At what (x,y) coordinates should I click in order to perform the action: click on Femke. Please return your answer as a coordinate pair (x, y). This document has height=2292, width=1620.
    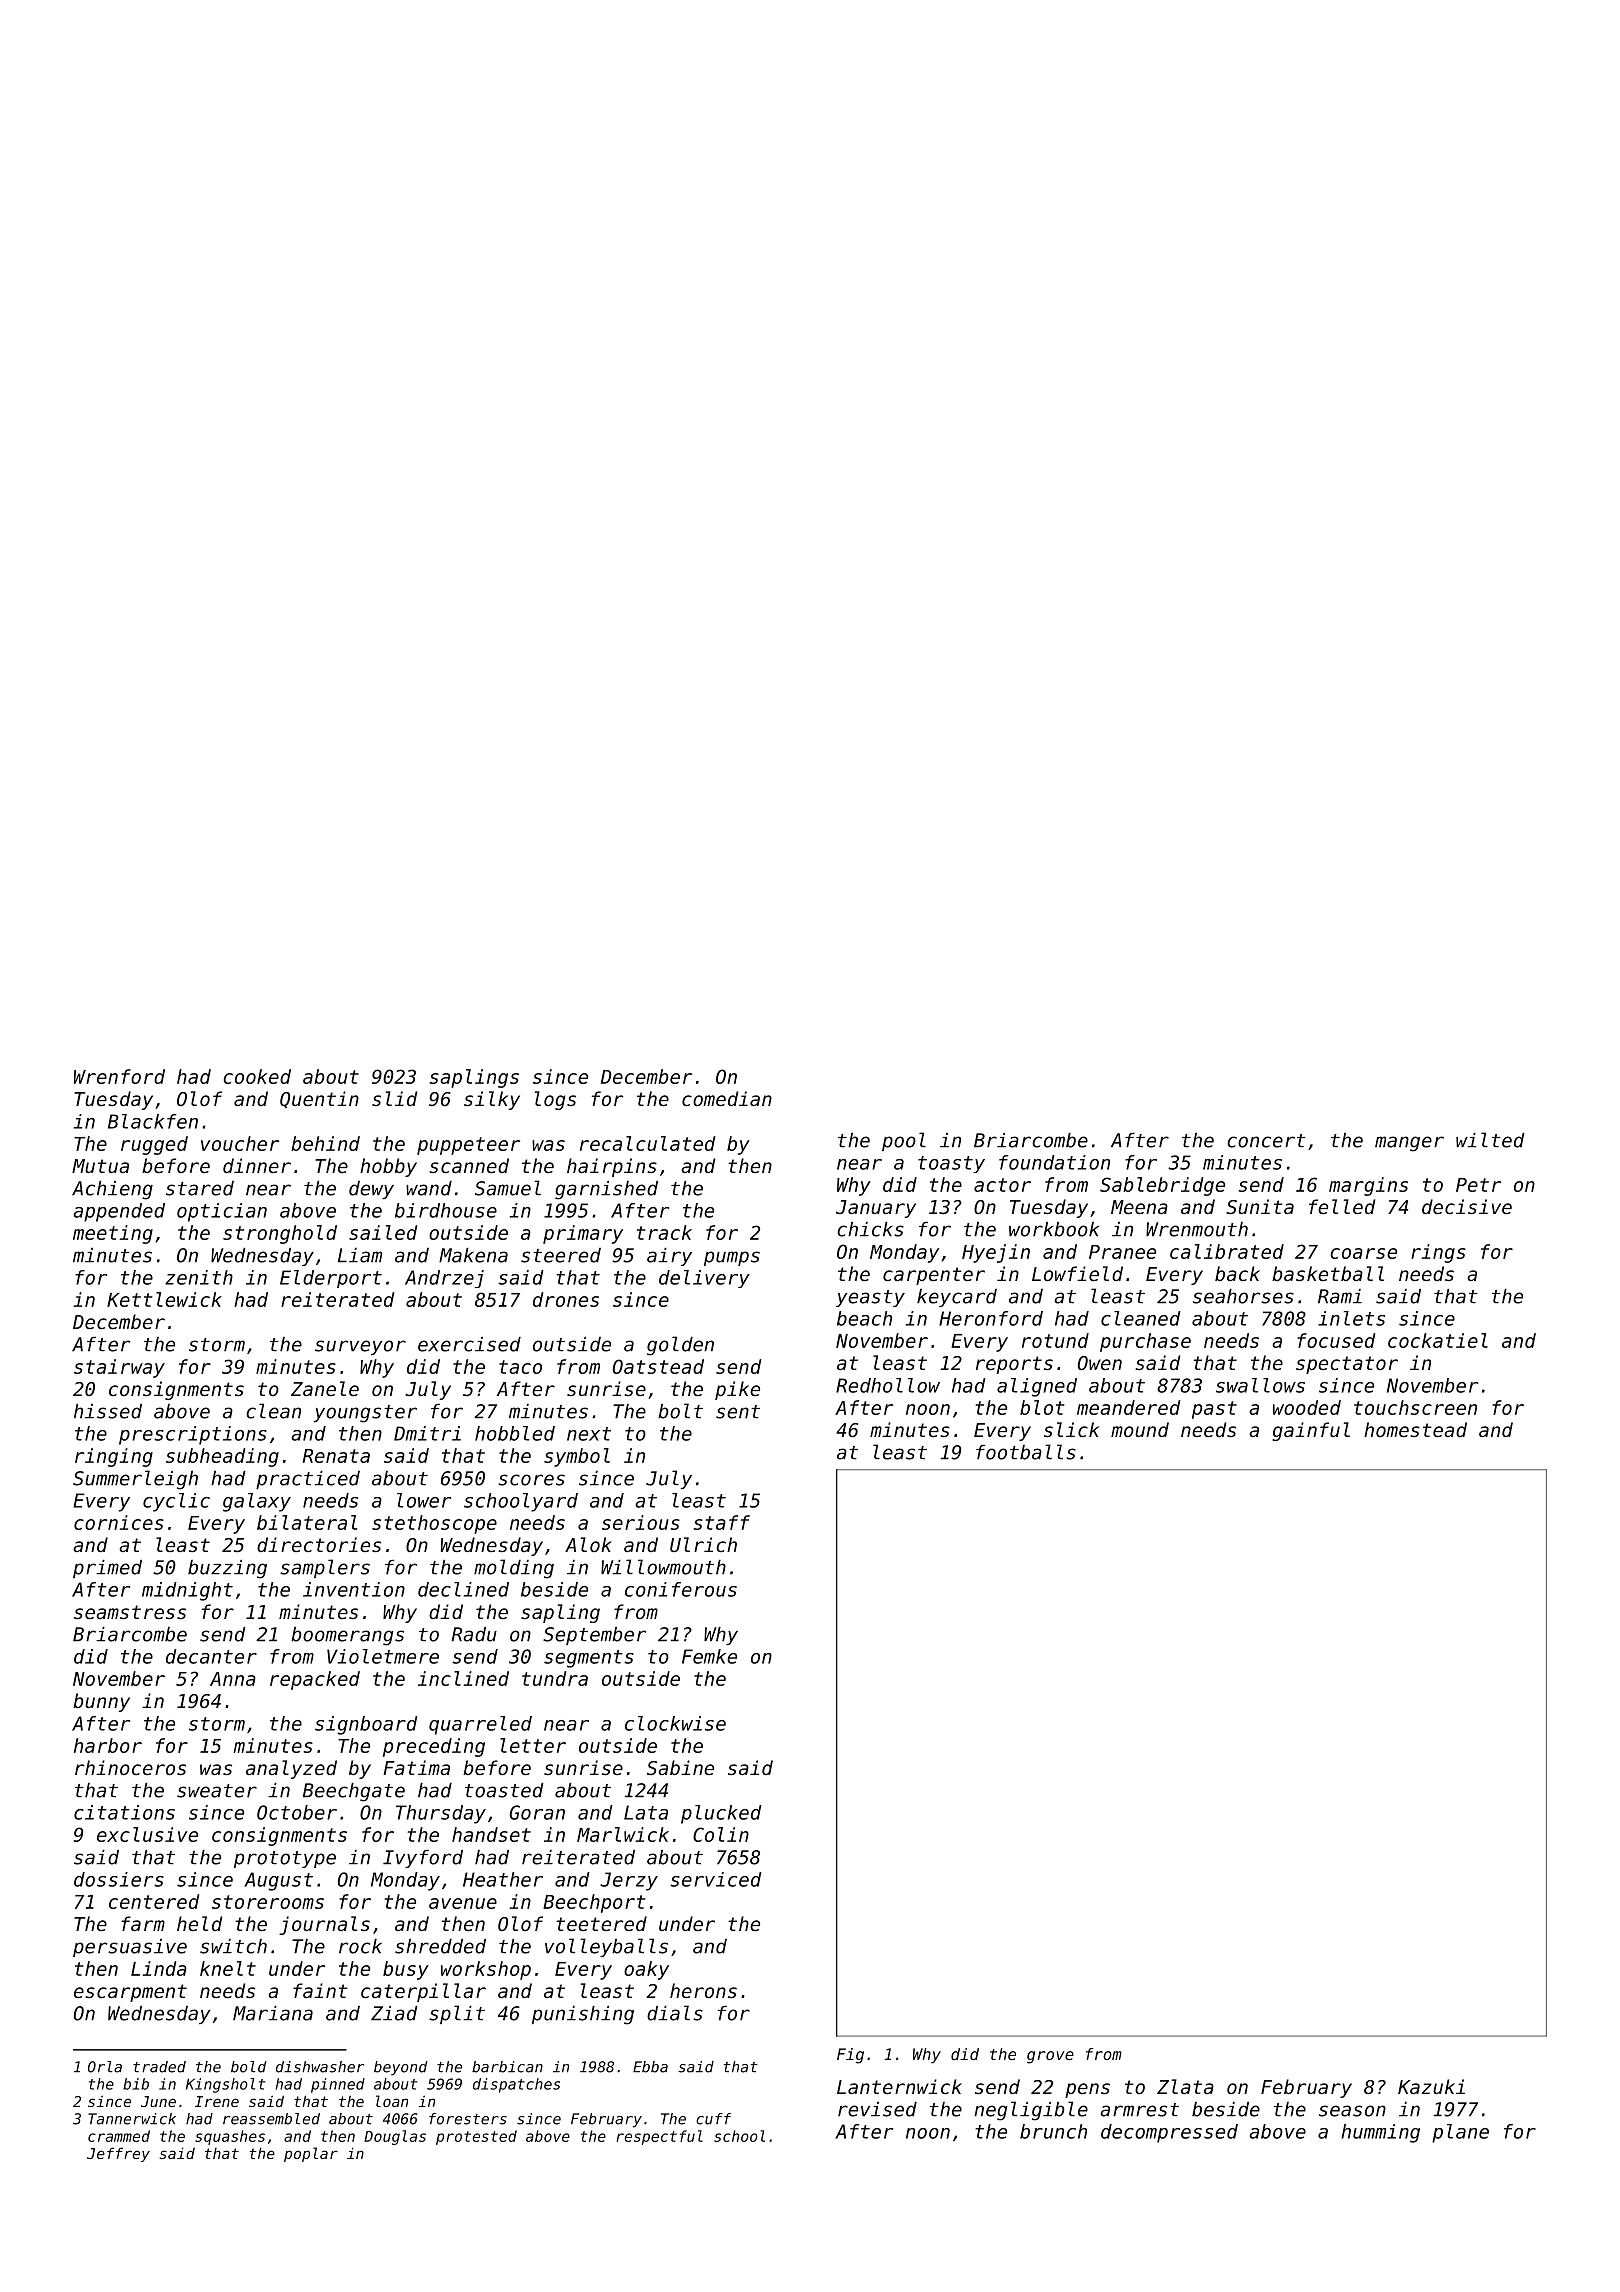
    Looking at the image, I should click on (709, 1656).
